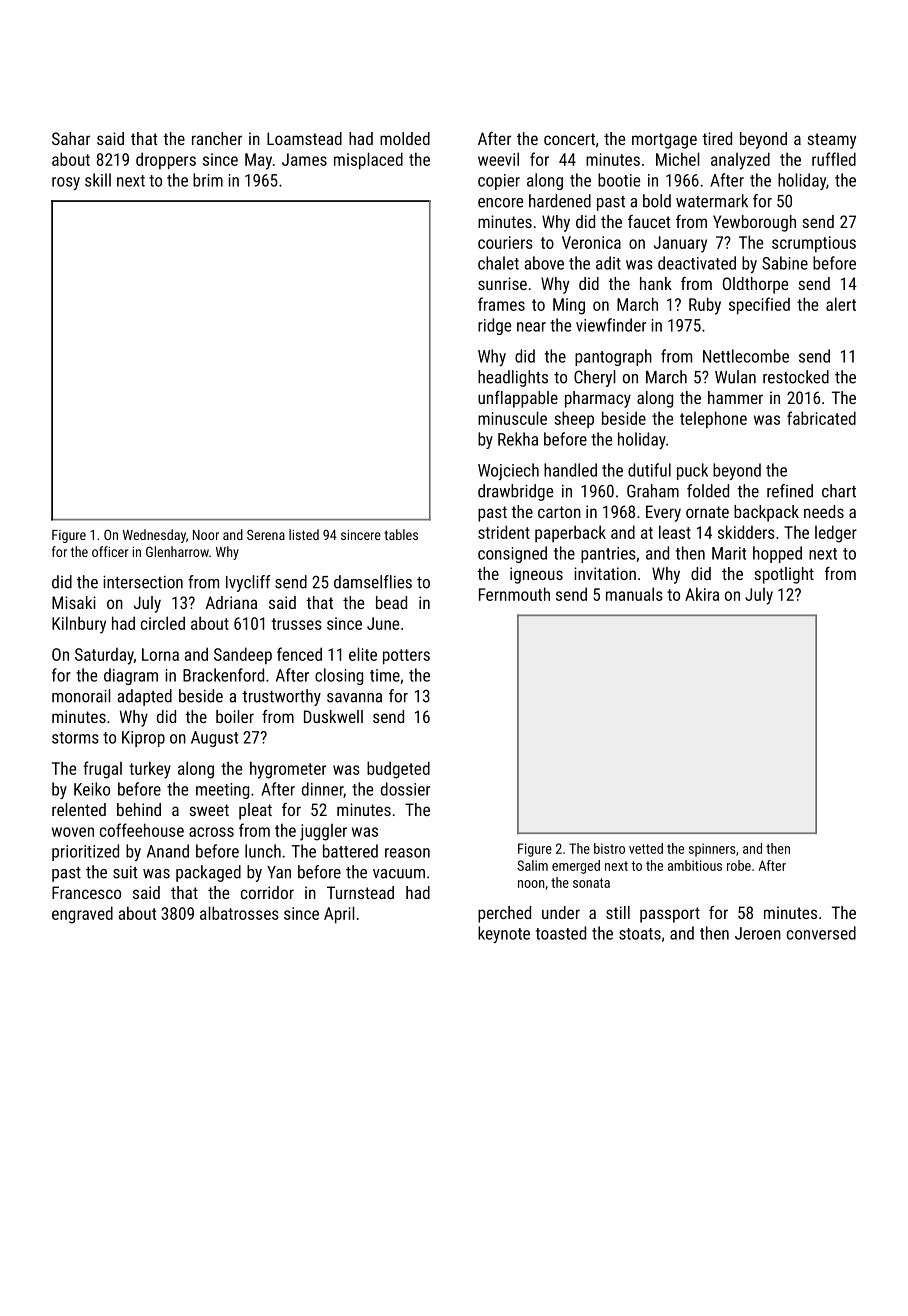 Image resolution: width=908 pixels, height=1316 pixels. Describe the element at coordinates (634, 594) in the page. I see `manuals` at that location.
